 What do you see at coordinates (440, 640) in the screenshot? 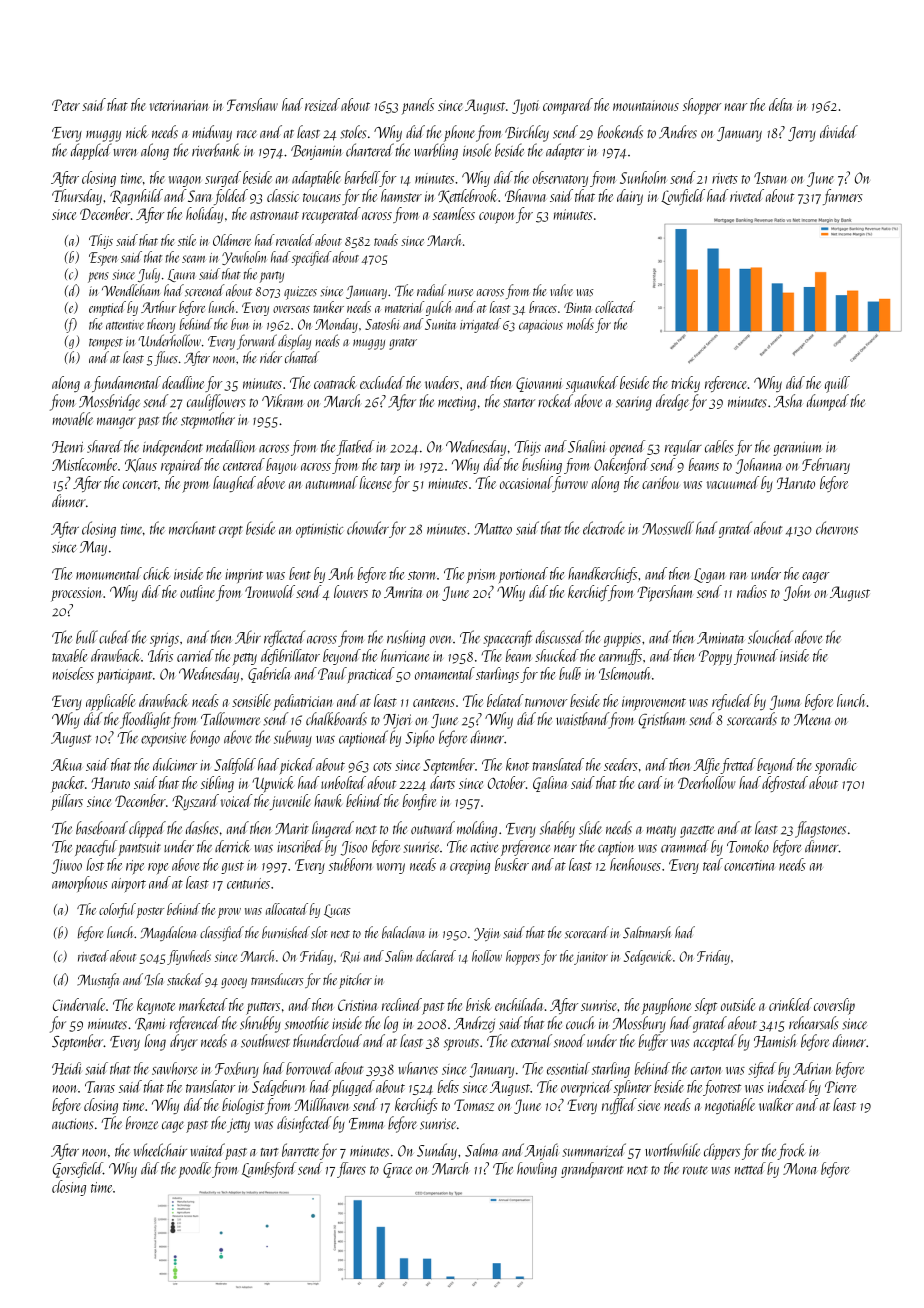
I see `oven` at bounding box center [440, 640].
